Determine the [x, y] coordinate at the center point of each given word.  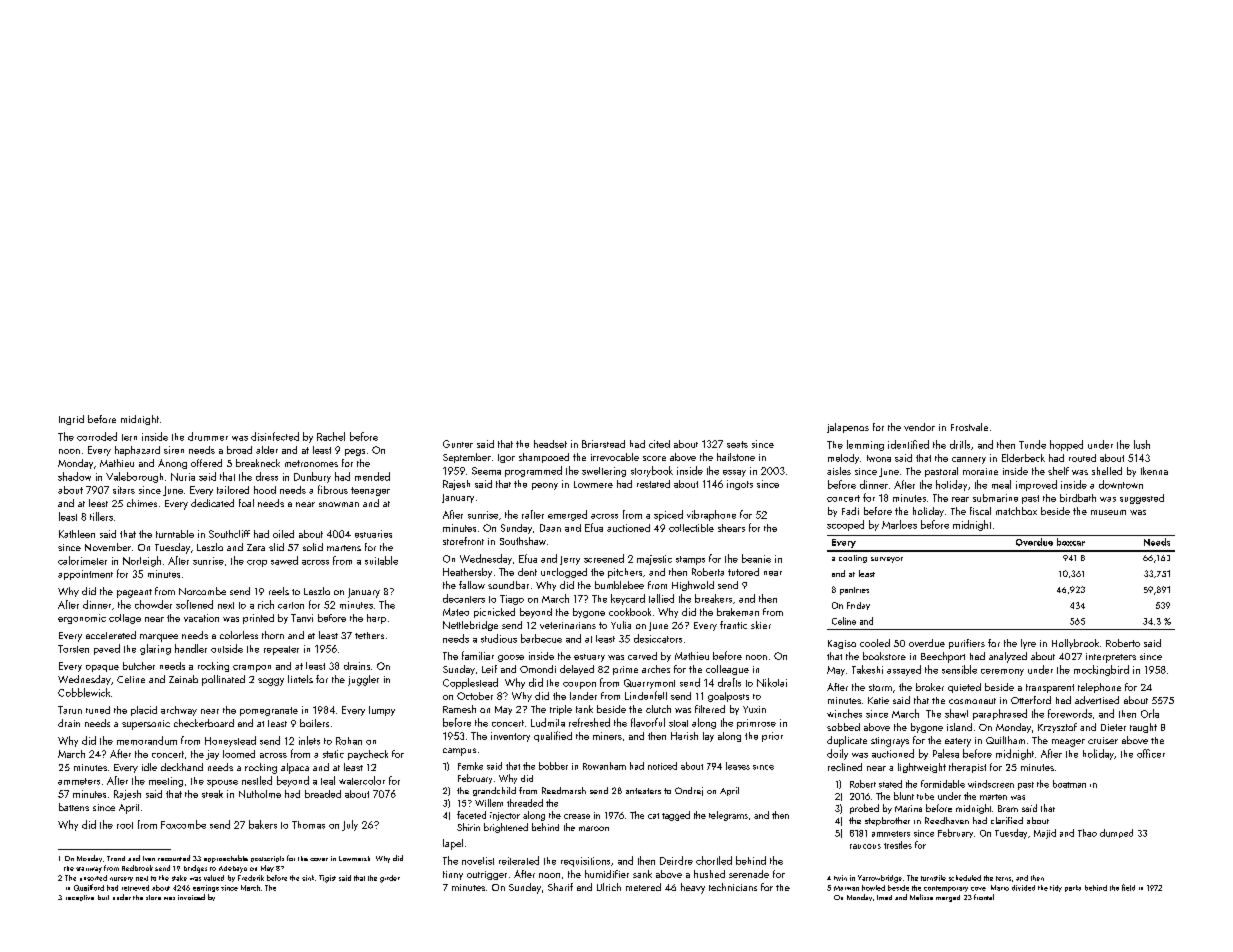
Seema [486, 471]
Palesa [946, 753]
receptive [80, 898]
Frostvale [969, 427]
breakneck [258, 463]
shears [731, 528]
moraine [980, 471]
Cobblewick [84, 692]
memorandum [147, 740]
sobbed [843, 727]
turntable [175, 534]
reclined [845, 767]
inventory [510, 737]
